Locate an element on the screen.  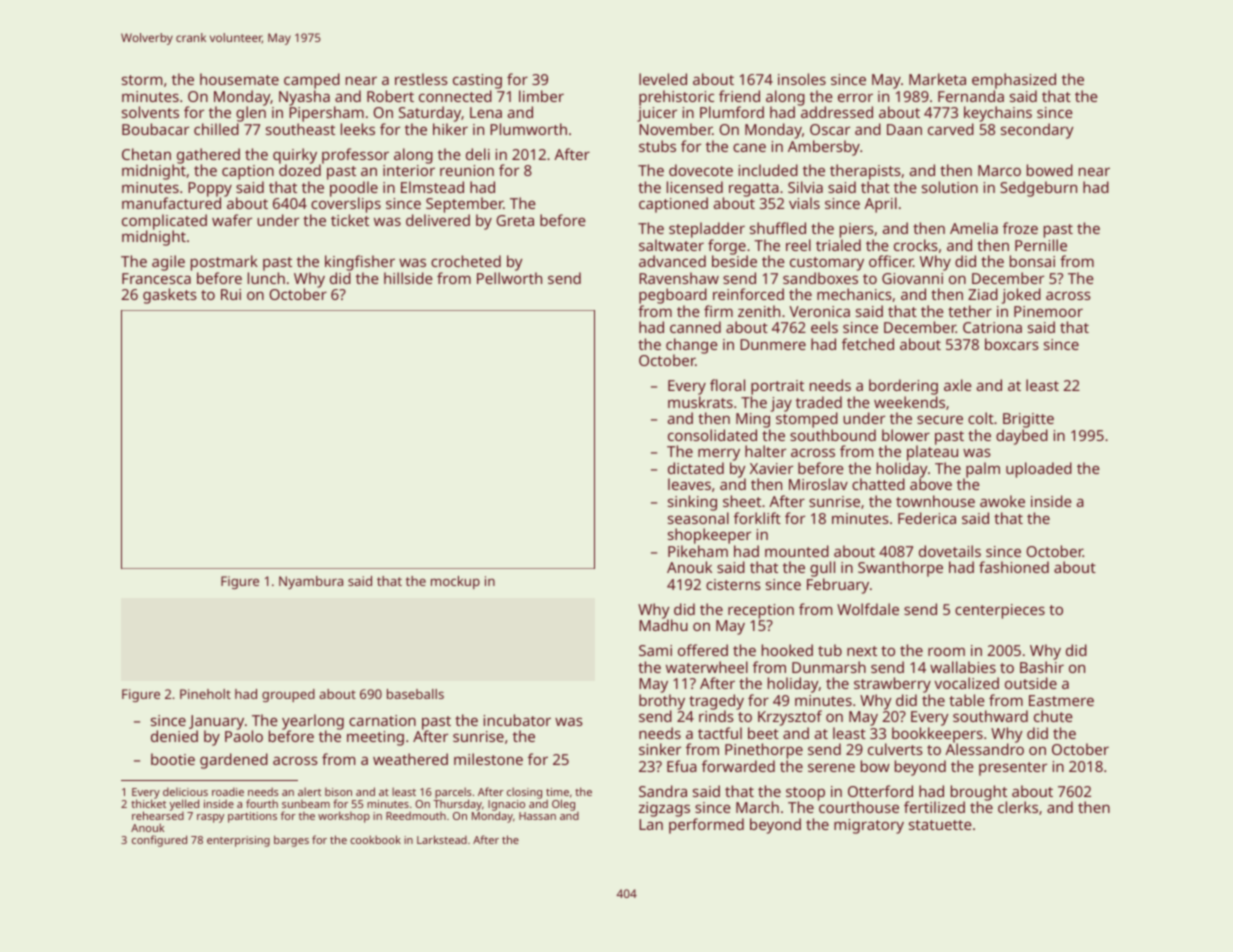
muskrats is located at coordinates (700, 402).
